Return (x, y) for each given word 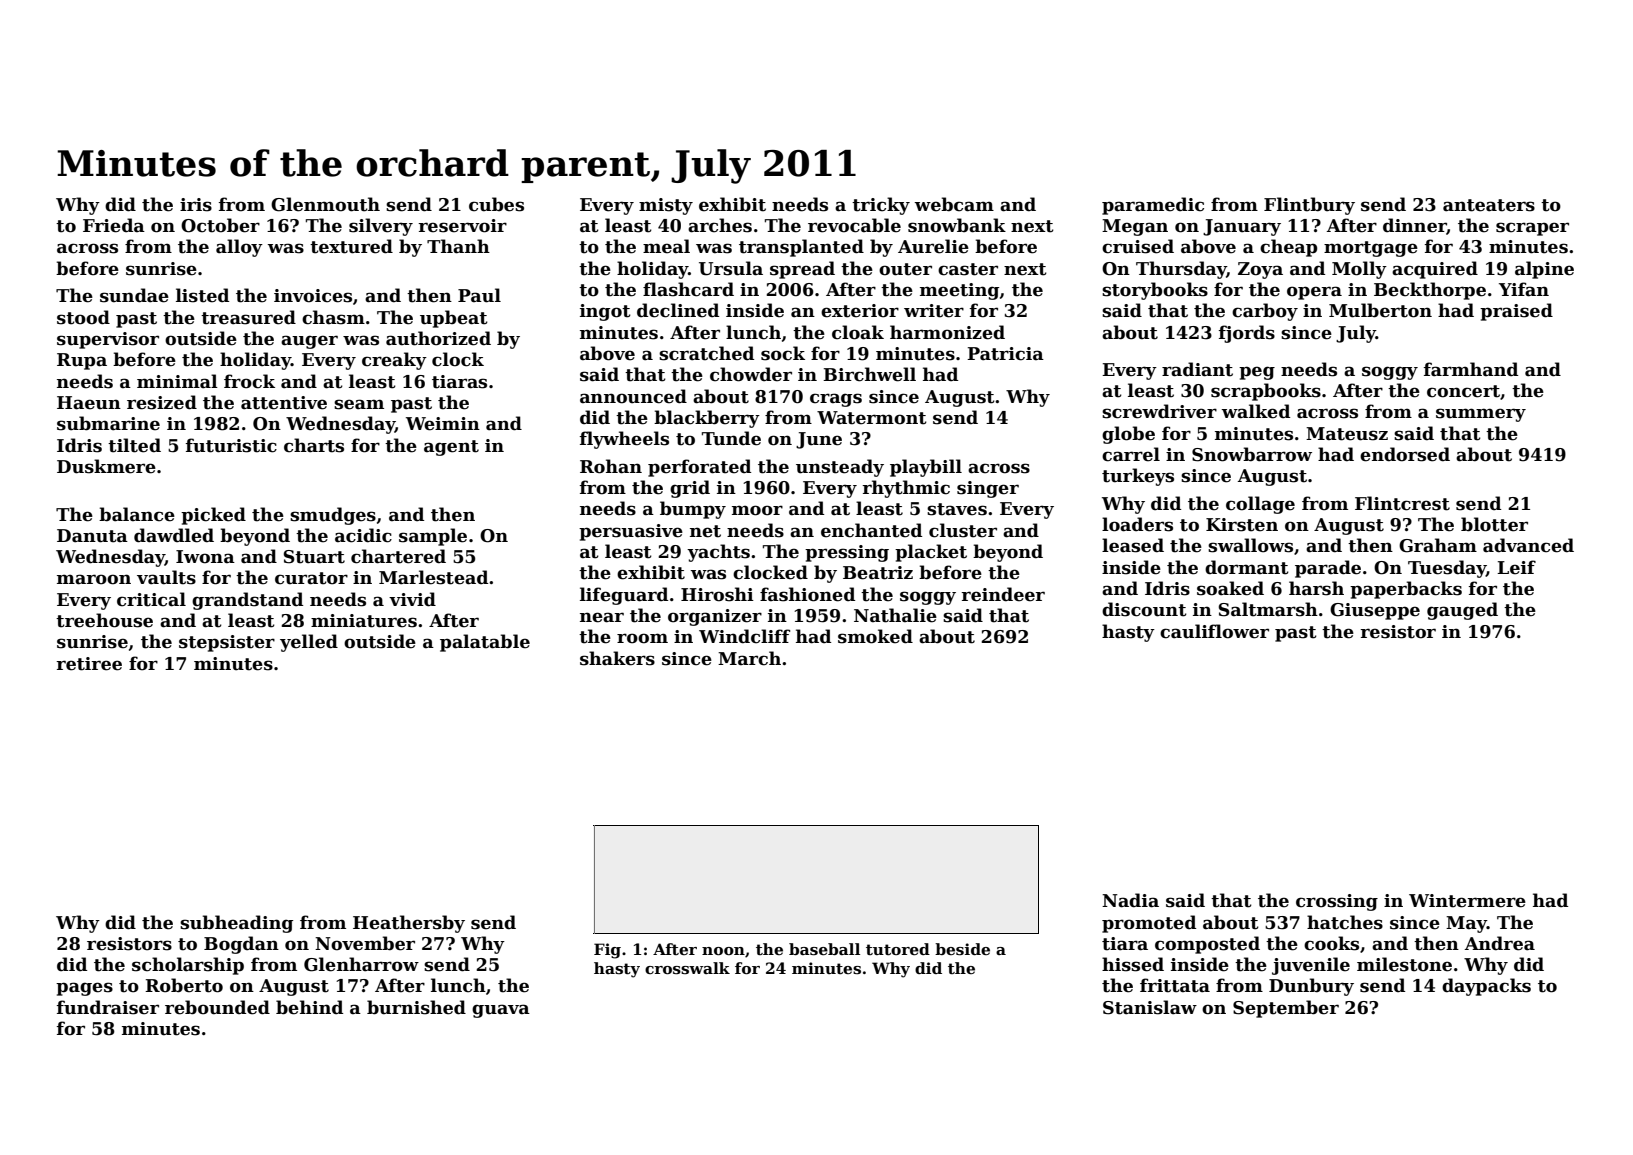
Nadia (1130, 900)
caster (968, 269)
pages (84, 989)
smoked (875, 636)
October (220, 225)
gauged (1462, 611)
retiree (89, 664)
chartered (398, 556)
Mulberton (1380, 310)
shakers (617, 658)
